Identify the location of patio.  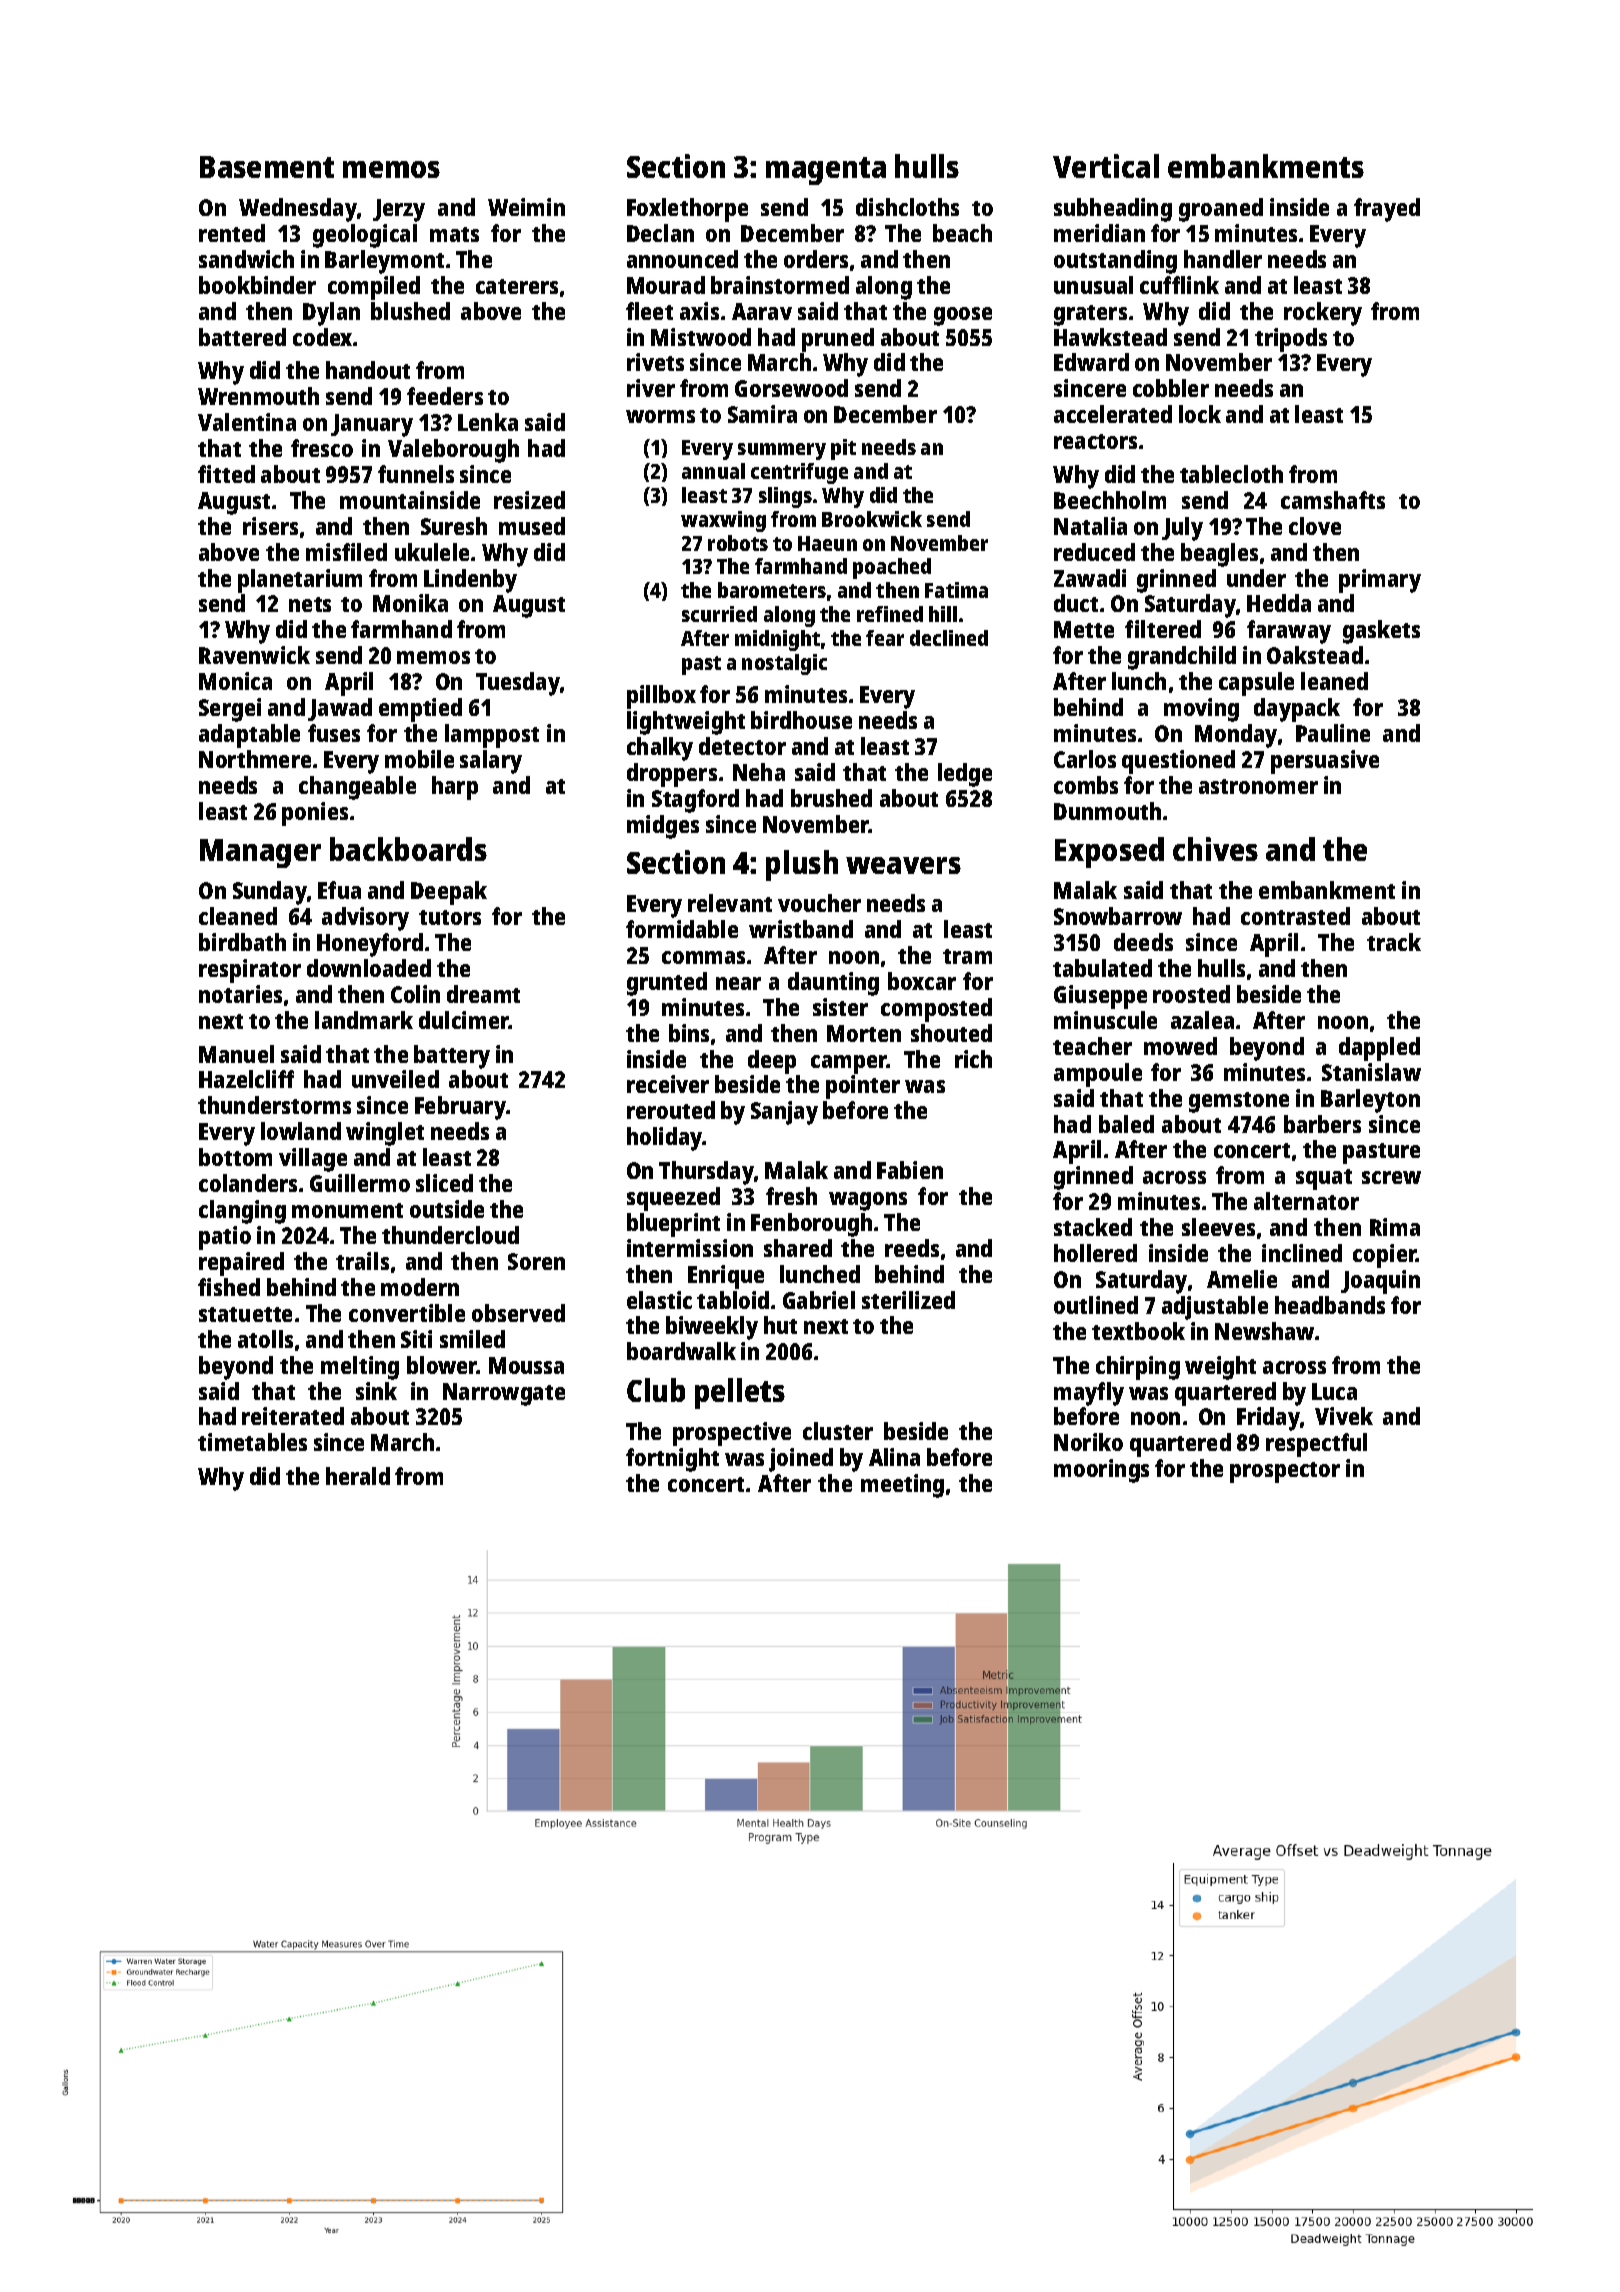
(225, 1238).
